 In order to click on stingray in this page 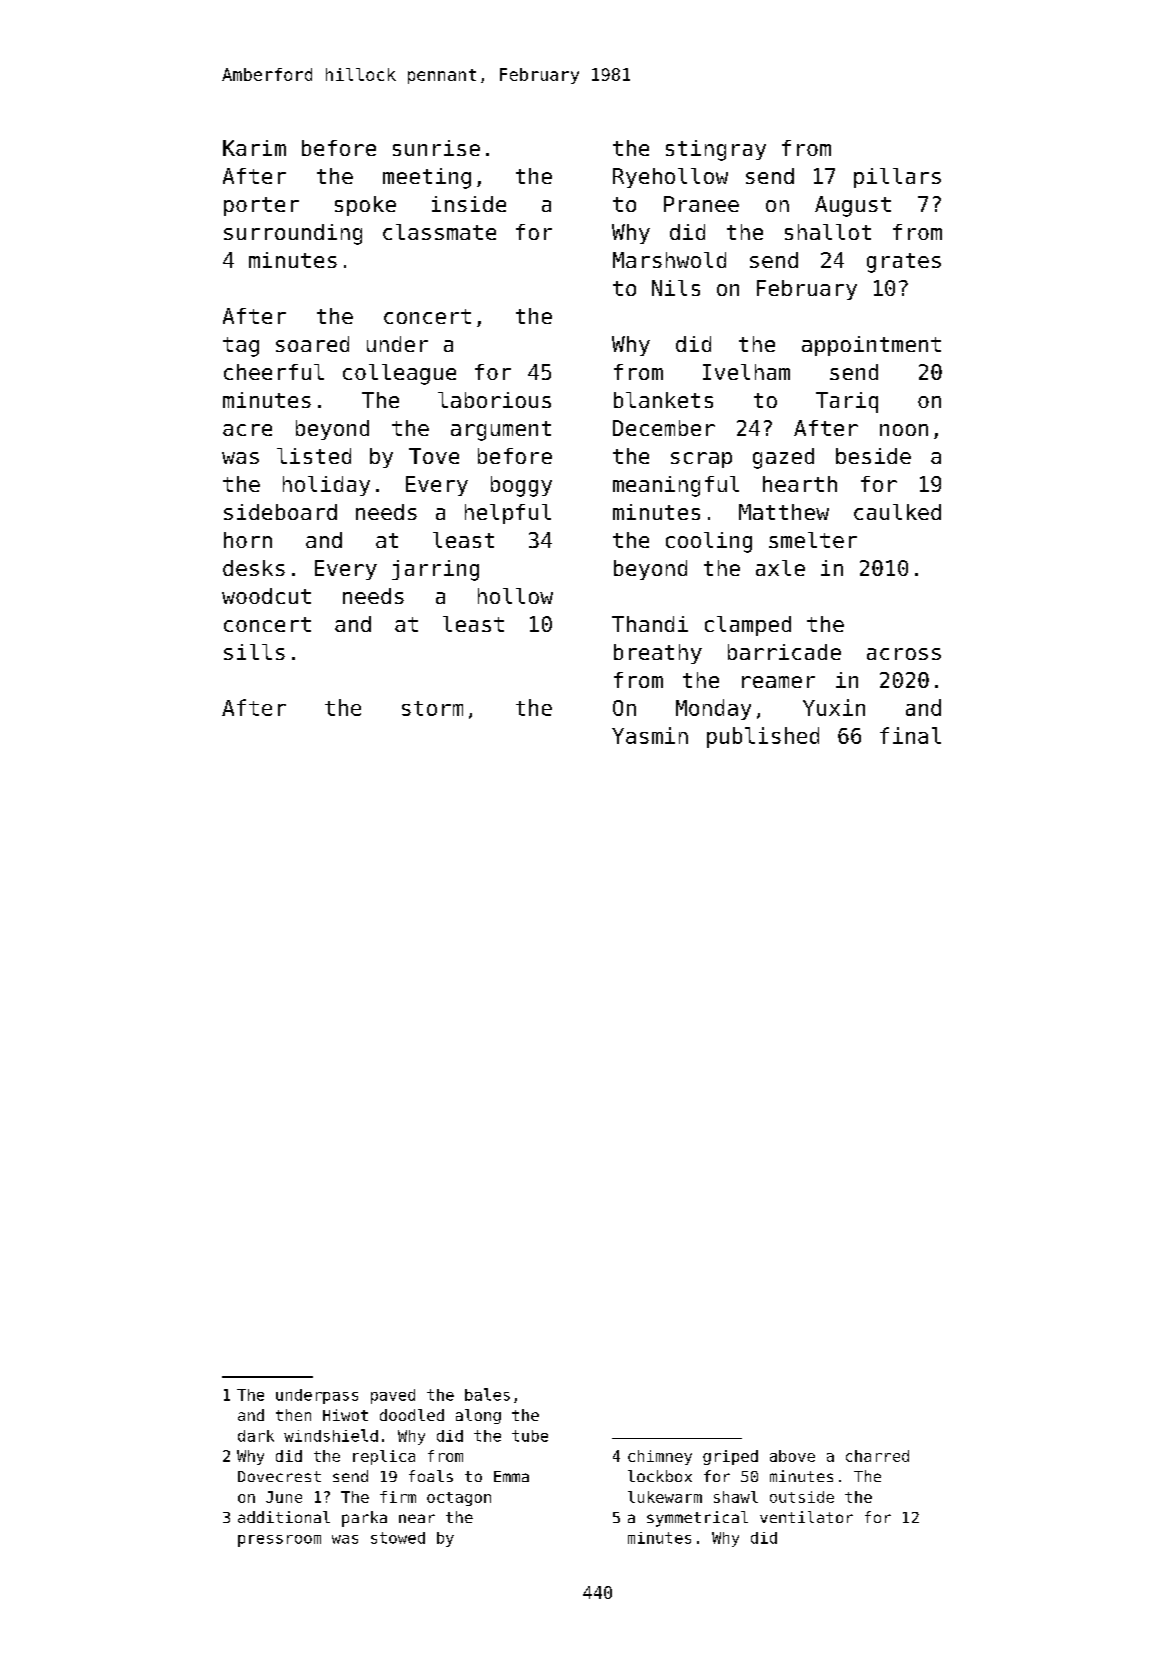, I will do `click(716, 150)`.
